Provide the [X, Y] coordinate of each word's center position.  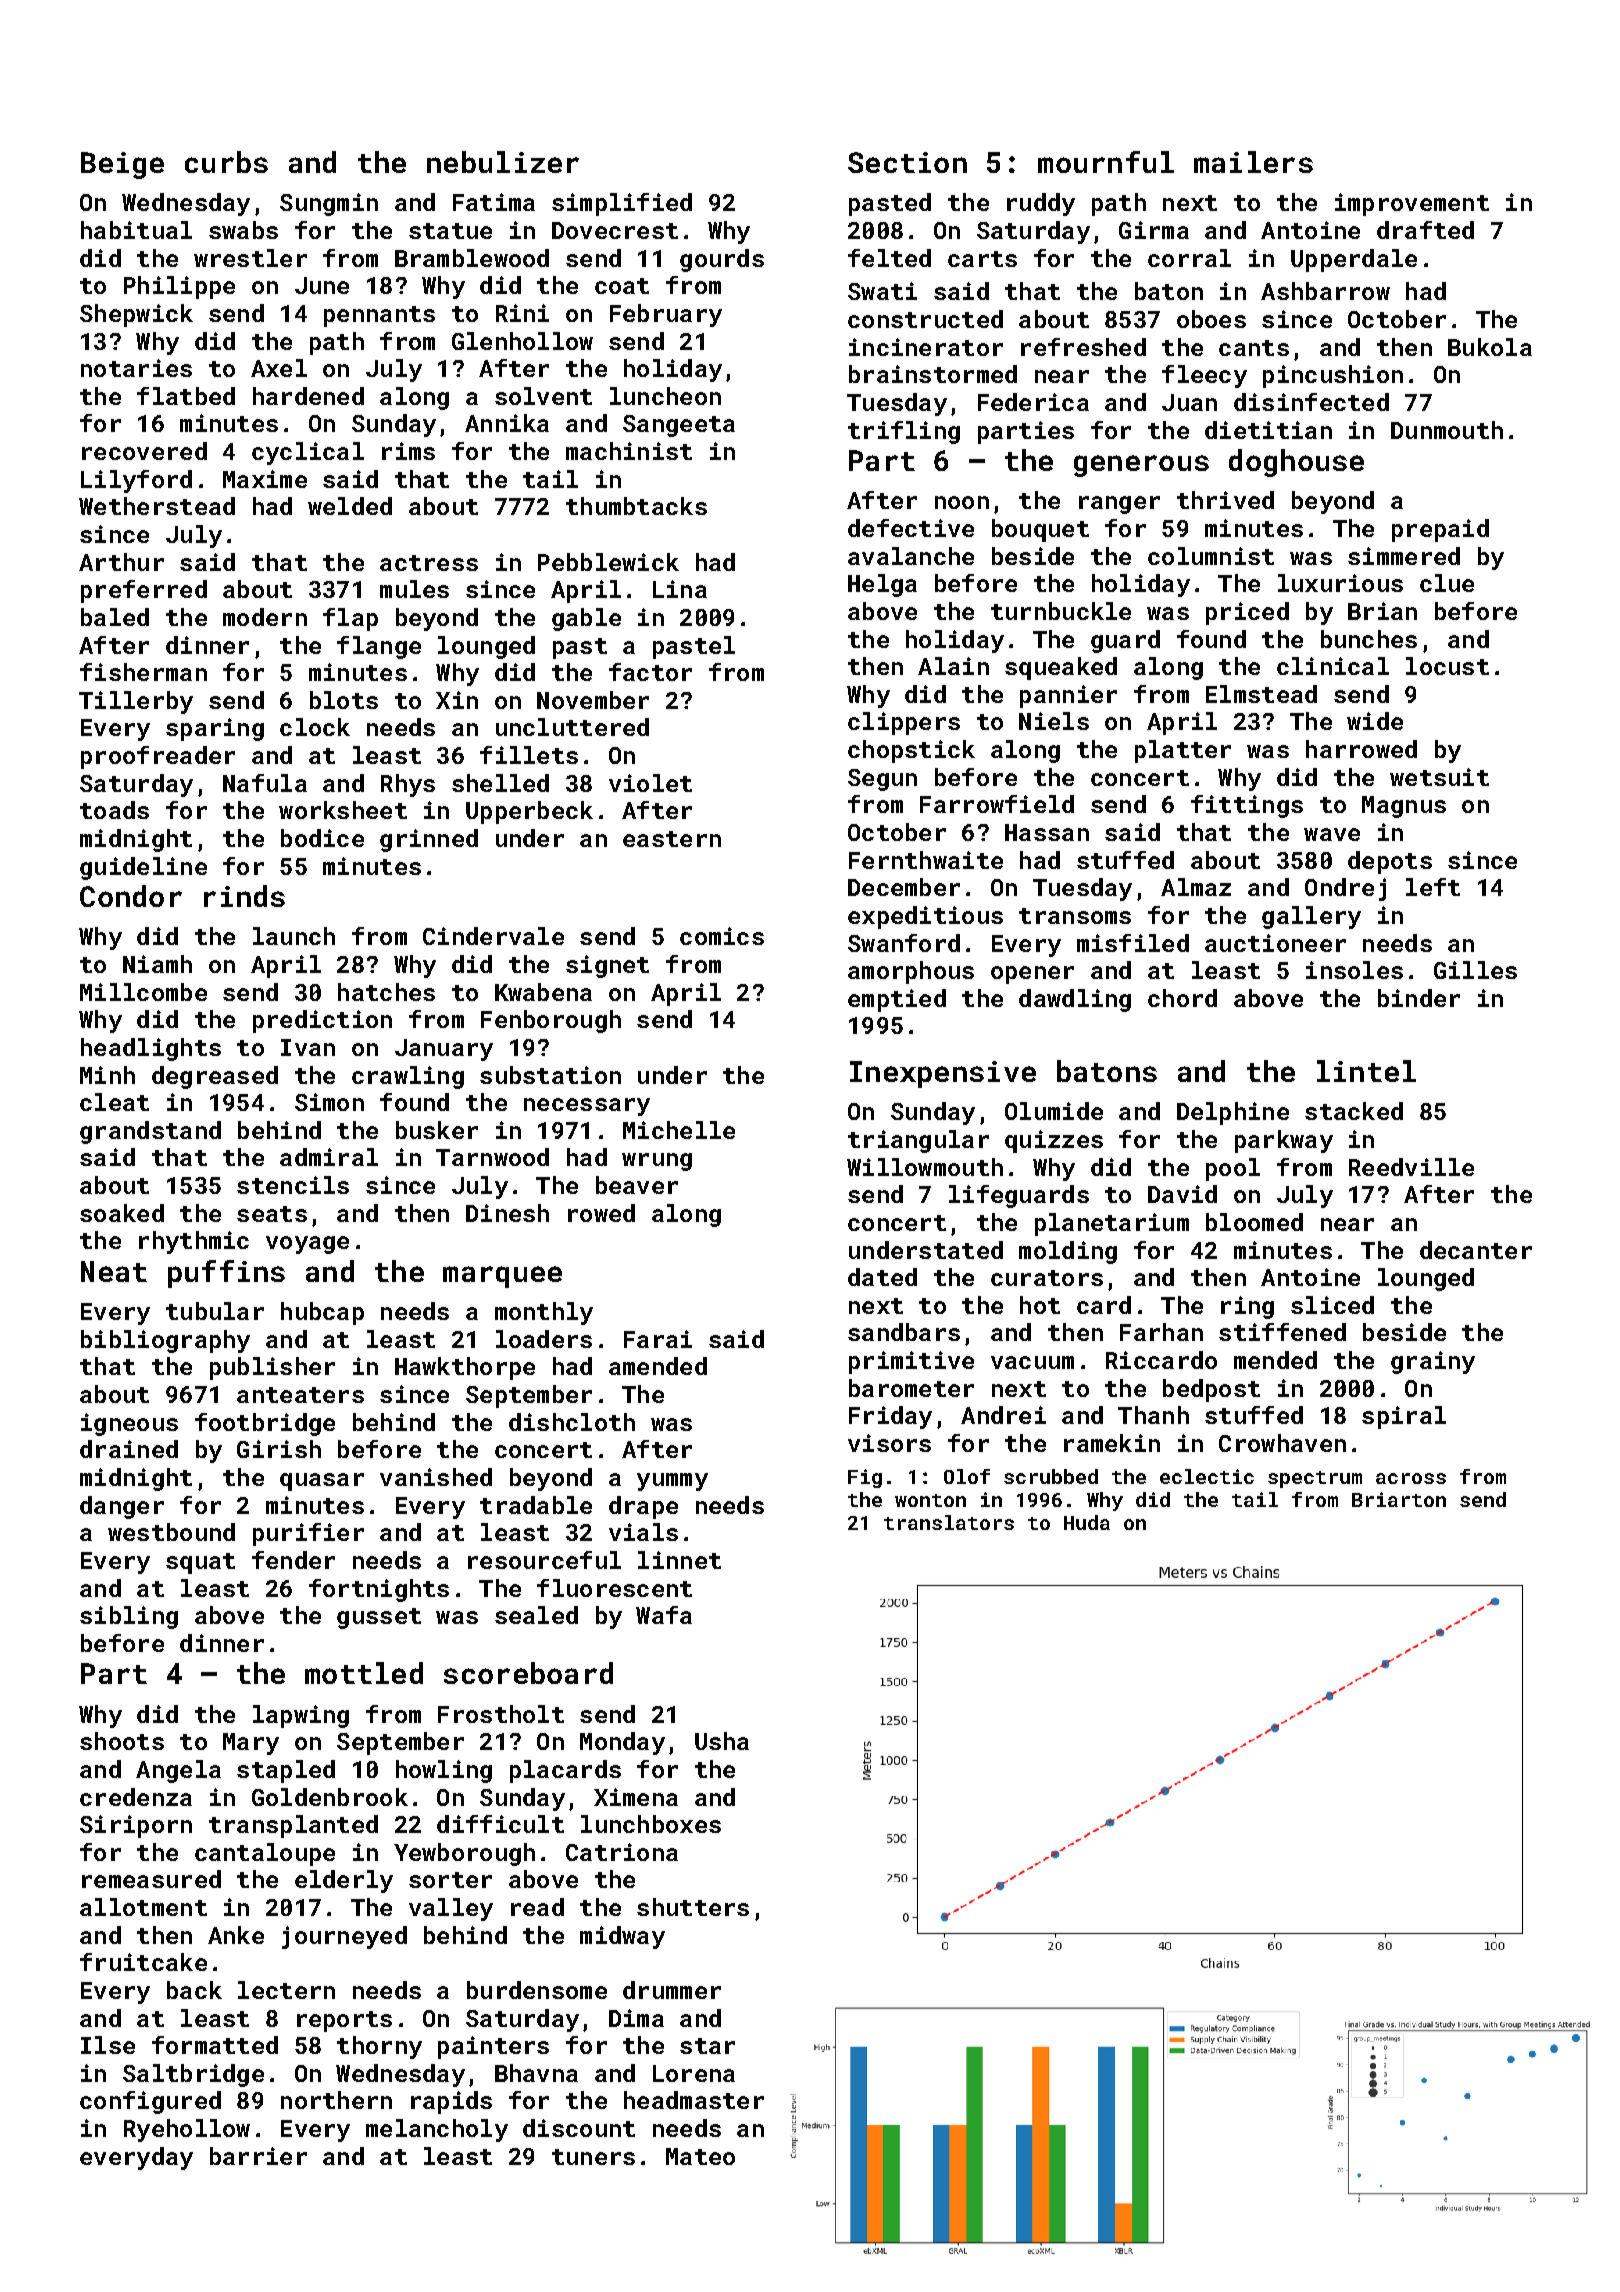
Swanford [904, 943]
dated [882, 1277]
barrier [258, 2156]
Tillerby [136, 702]
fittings [1247, 806]
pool [1233, 1169]
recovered [144, 451]
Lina [680, 589]
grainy [1433, 1362]
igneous [129, 1424]
